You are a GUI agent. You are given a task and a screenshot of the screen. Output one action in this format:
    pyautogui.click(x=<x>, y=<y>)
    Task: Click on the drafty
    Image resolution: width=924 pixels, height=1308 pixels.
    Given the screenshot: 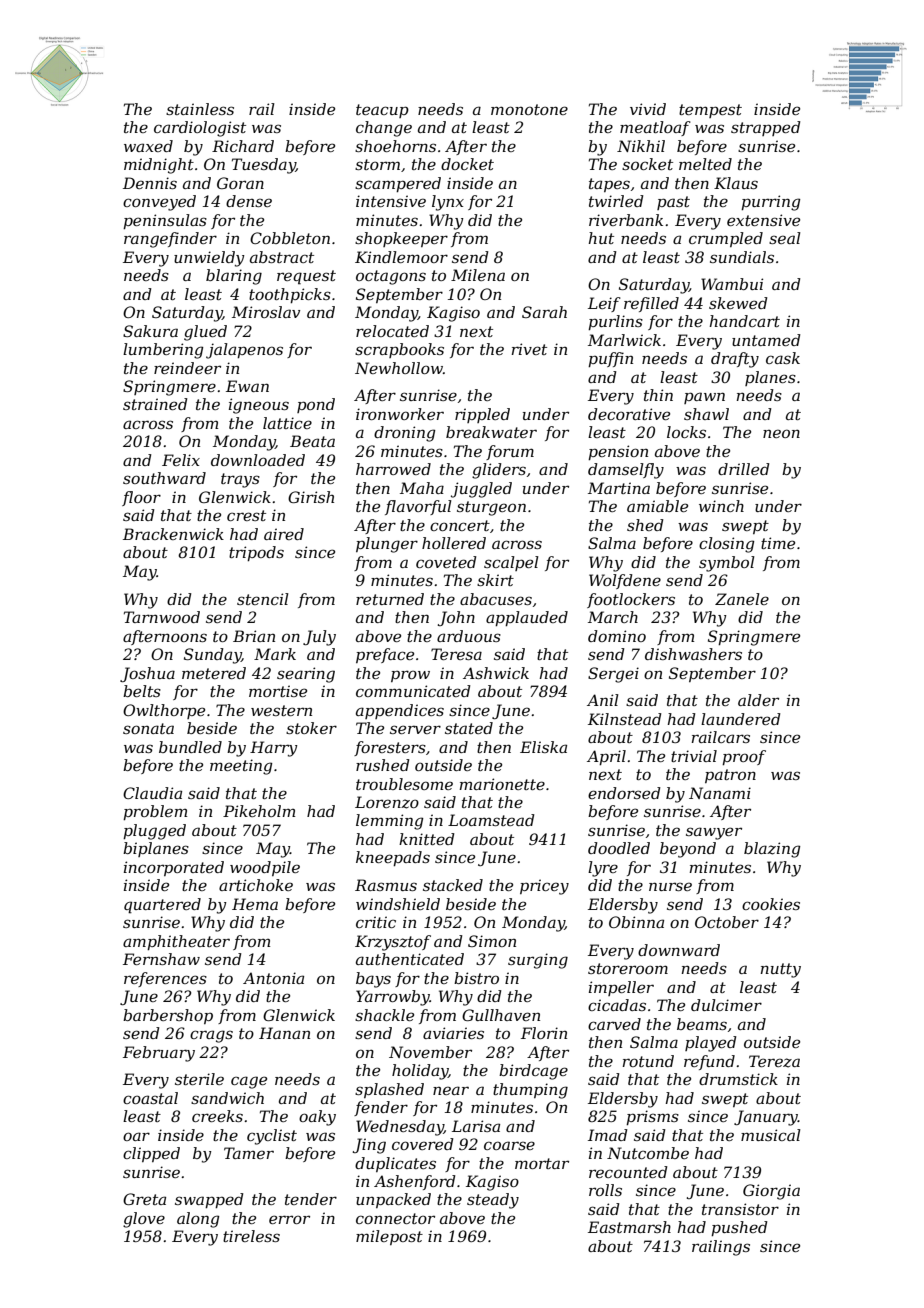 What is the action you would take?
    pyautogui.click(x=735, y=360)
